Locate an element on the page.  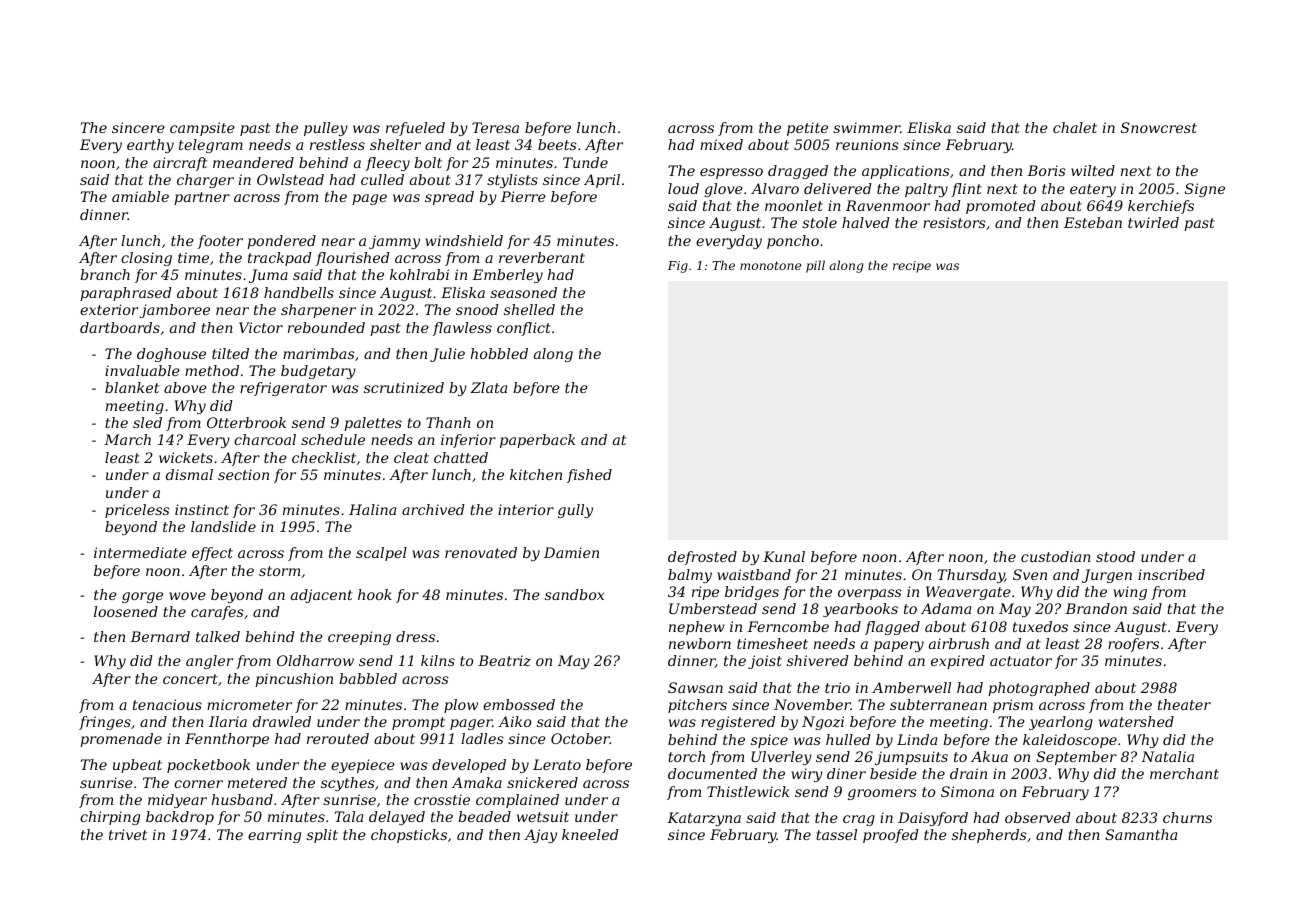
Kunal is located at coordinates (784, 556).
